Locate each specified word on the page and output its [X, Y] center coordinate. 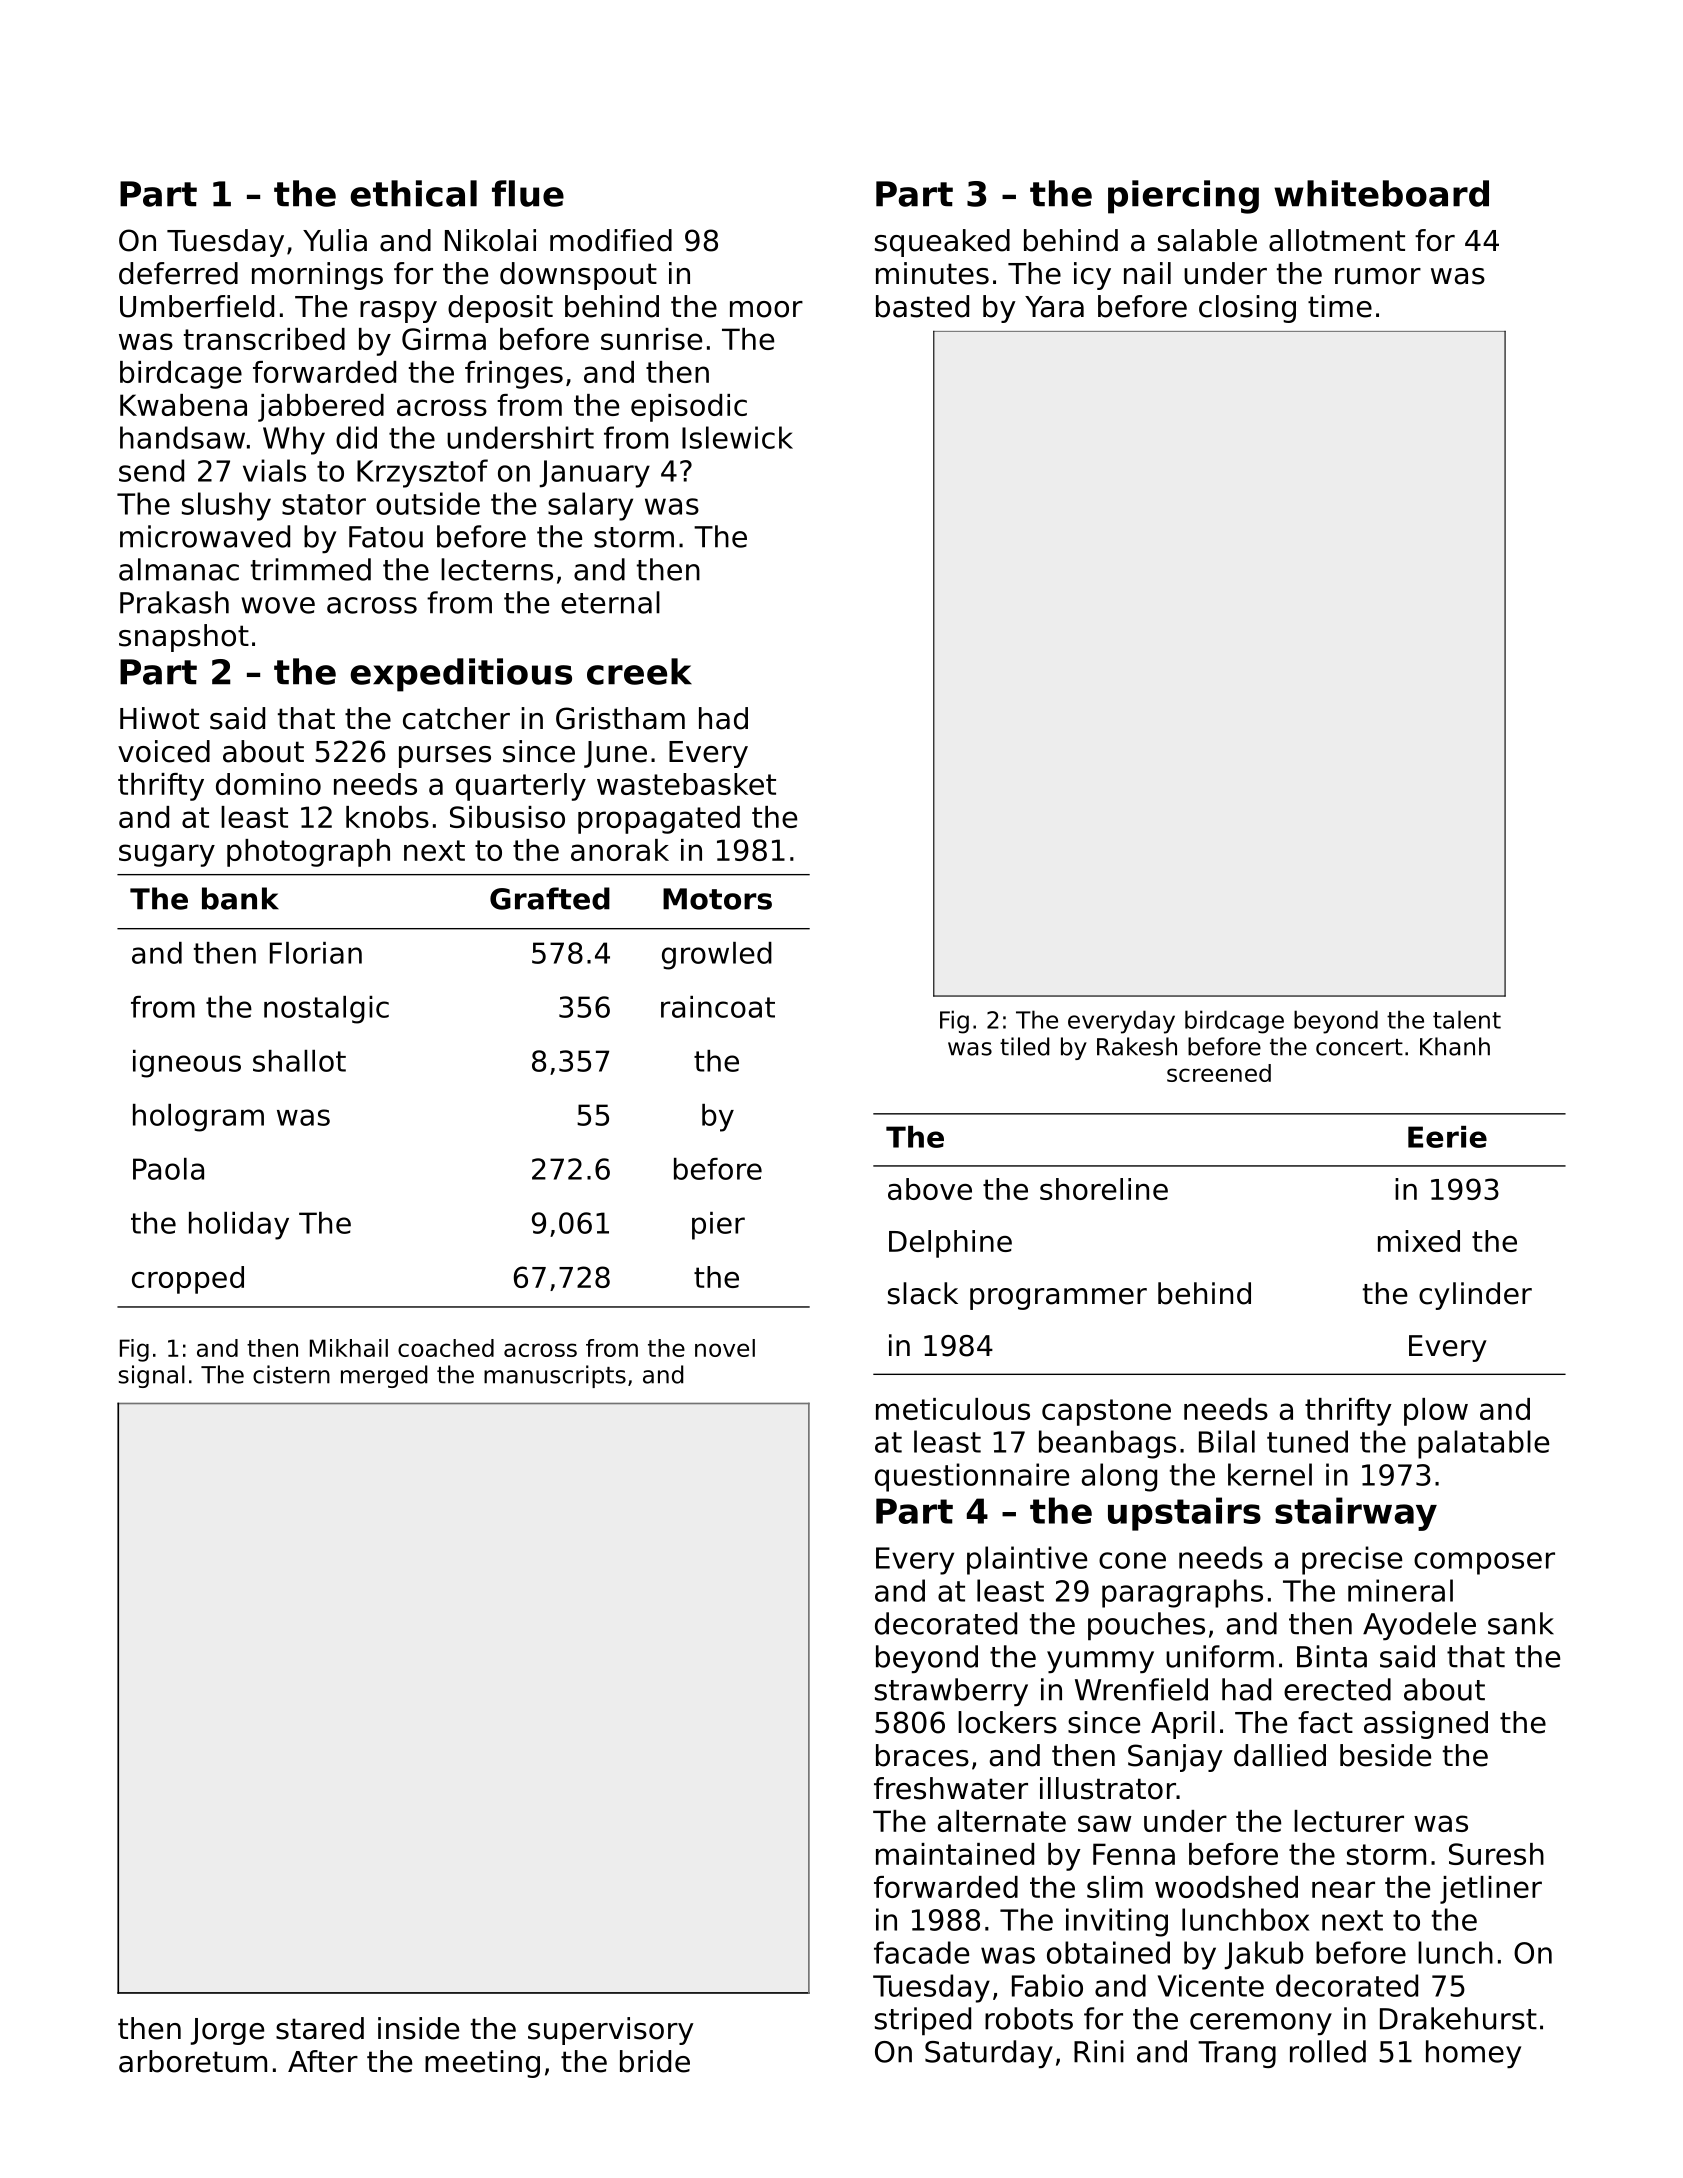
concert [1359, 1047]
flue [528, 193]
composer [1484, 1563]
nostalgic [326, 1010]
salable [1207, 240]
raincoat [718, 1007]
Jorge [227, 2031]
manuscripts [555, 1376]
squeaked [942, 243]
